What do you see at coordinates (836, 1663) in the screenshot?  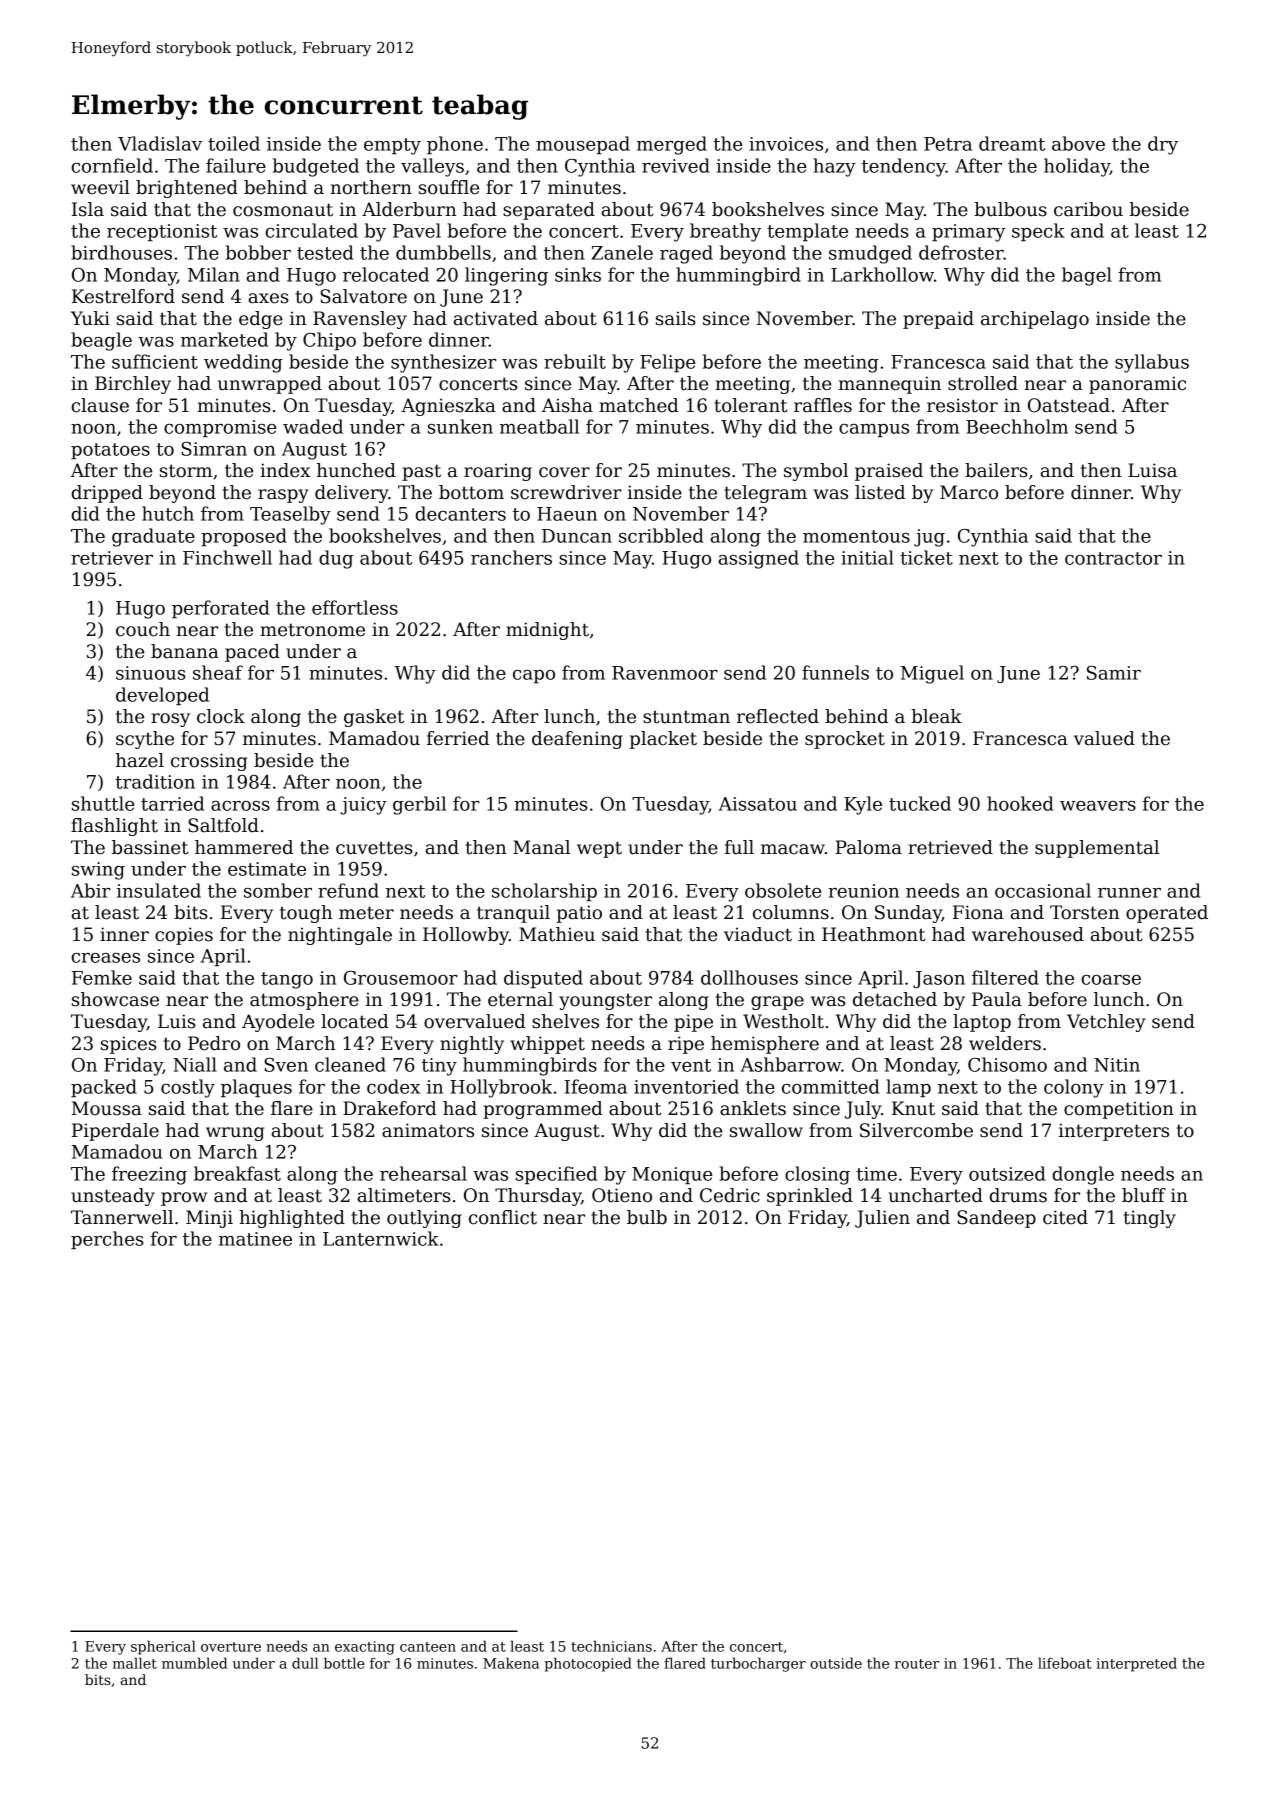 I see `outside` at bounding box center [836, 1663].
